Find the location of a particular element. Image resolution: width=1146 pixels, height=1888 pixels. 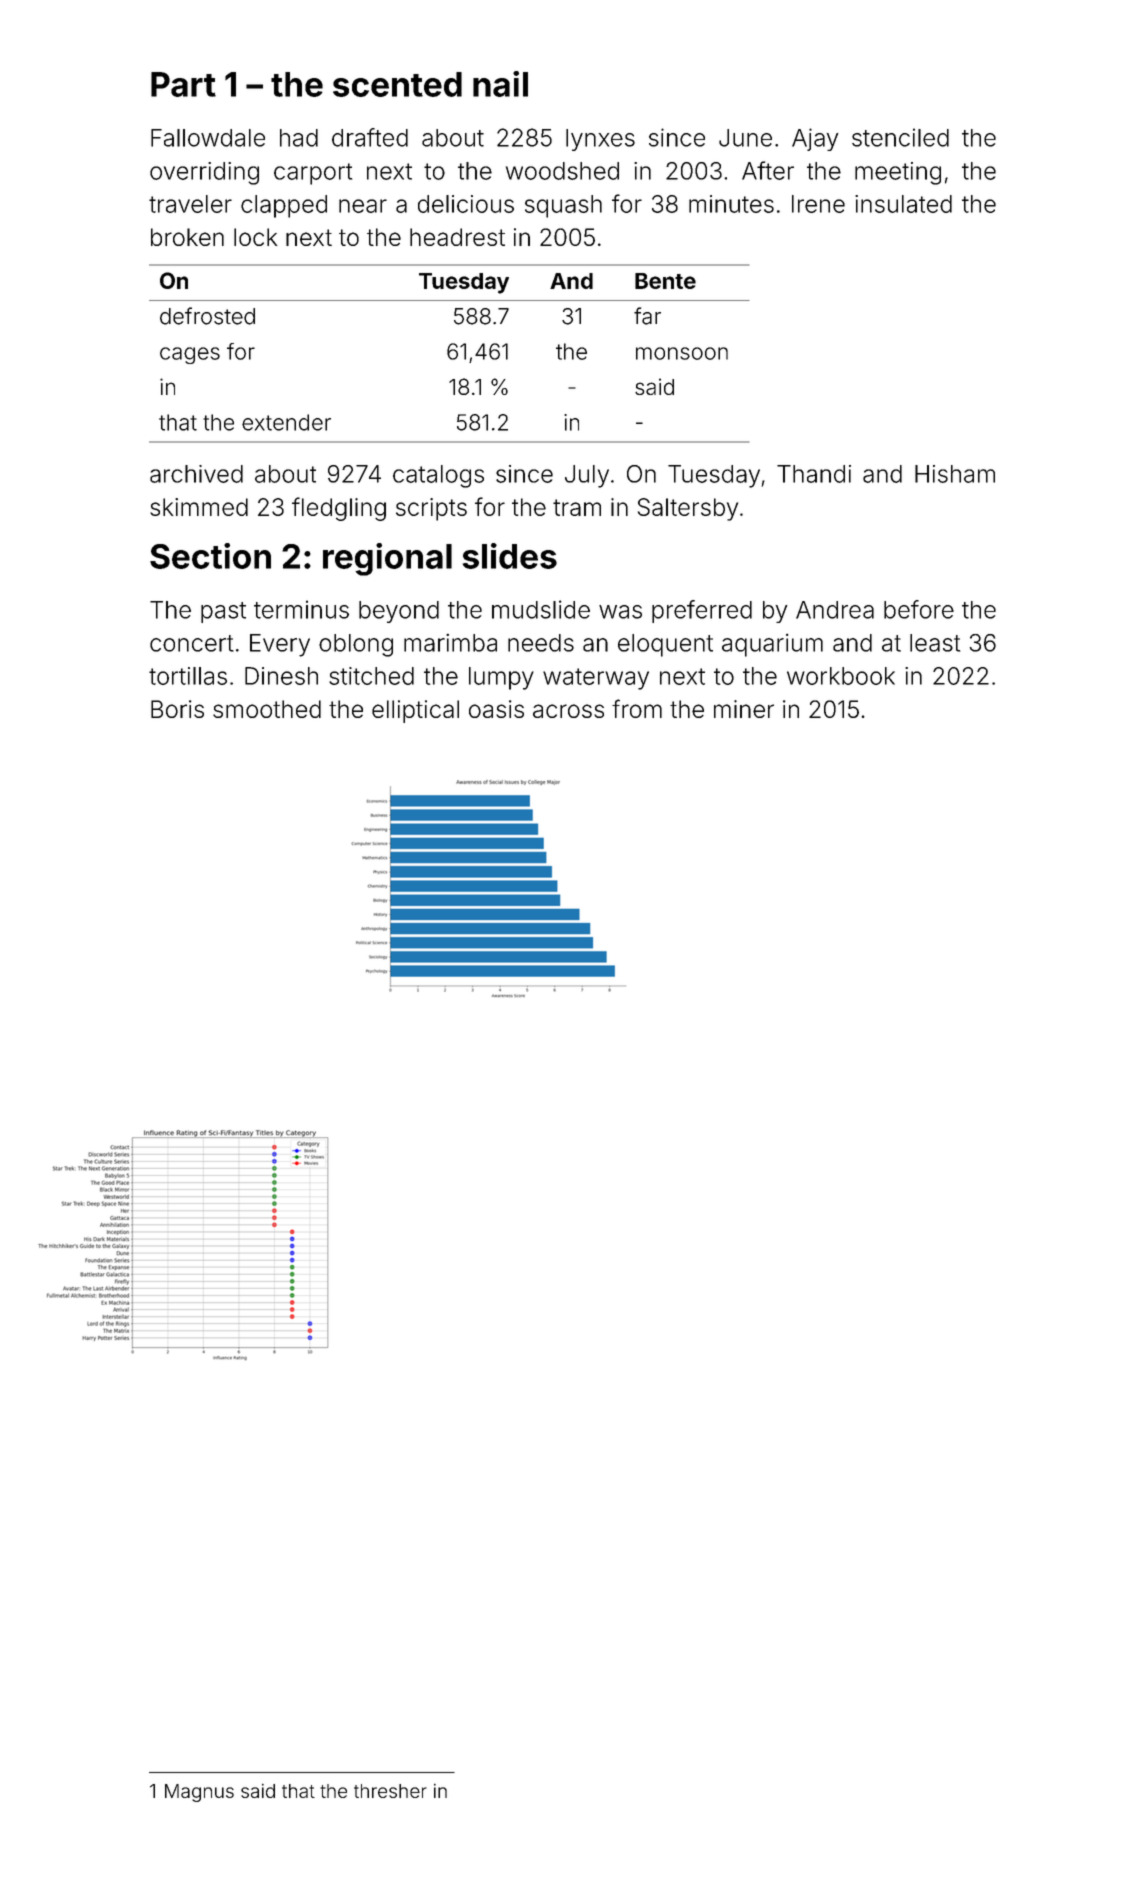

fledgling is located at coordinates (339, 509).
